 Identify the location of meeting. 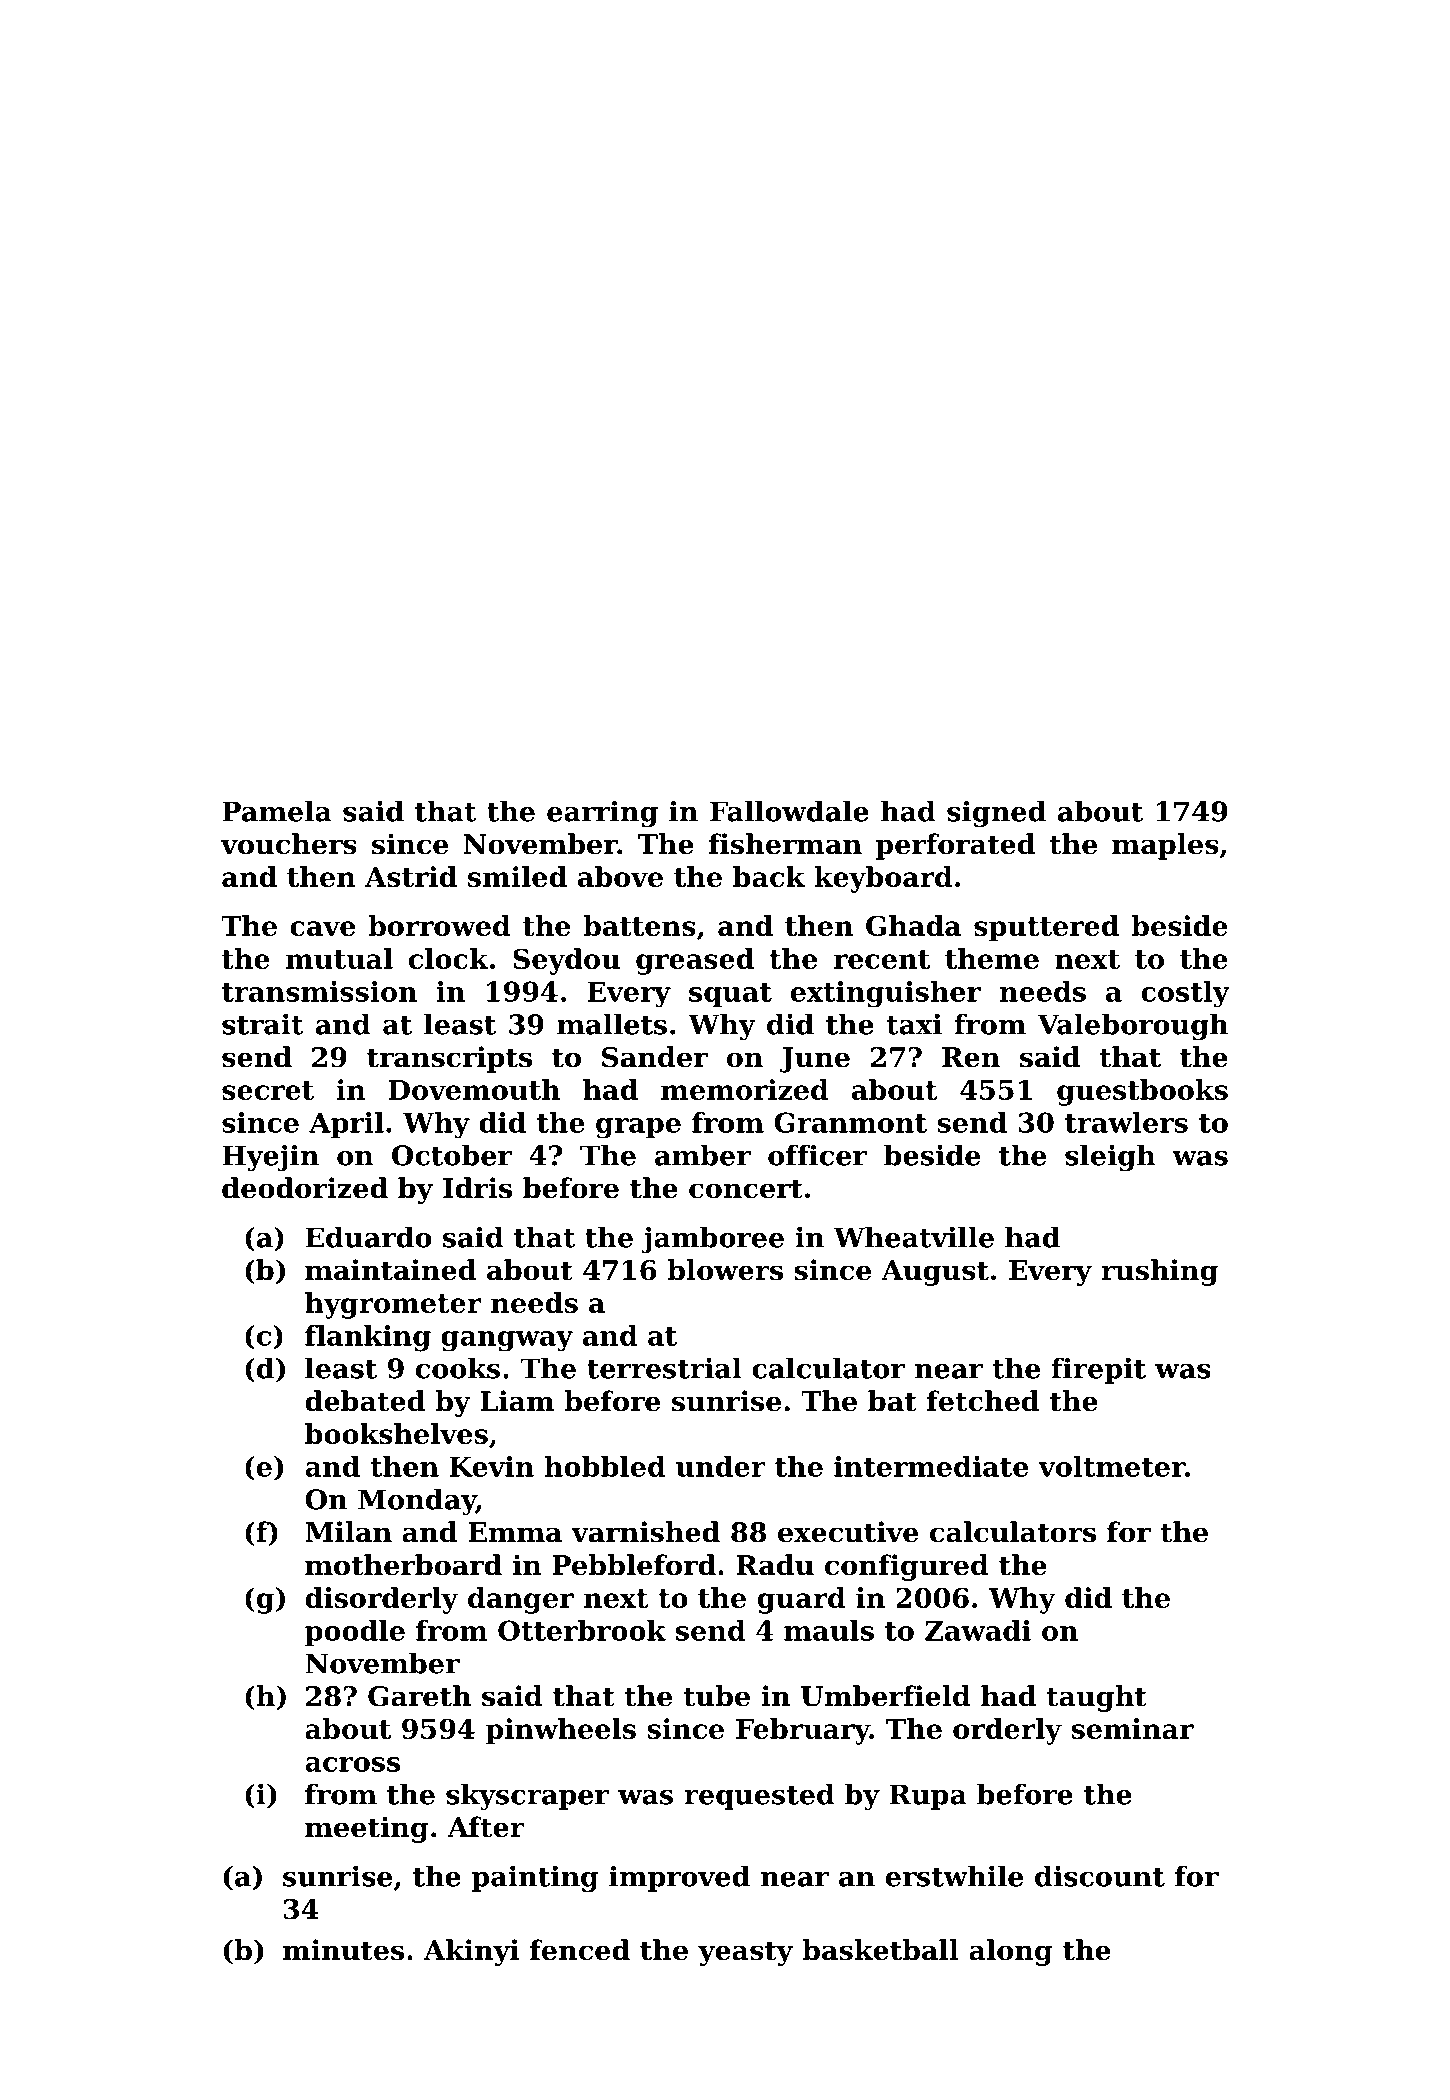
(367, 1829).
